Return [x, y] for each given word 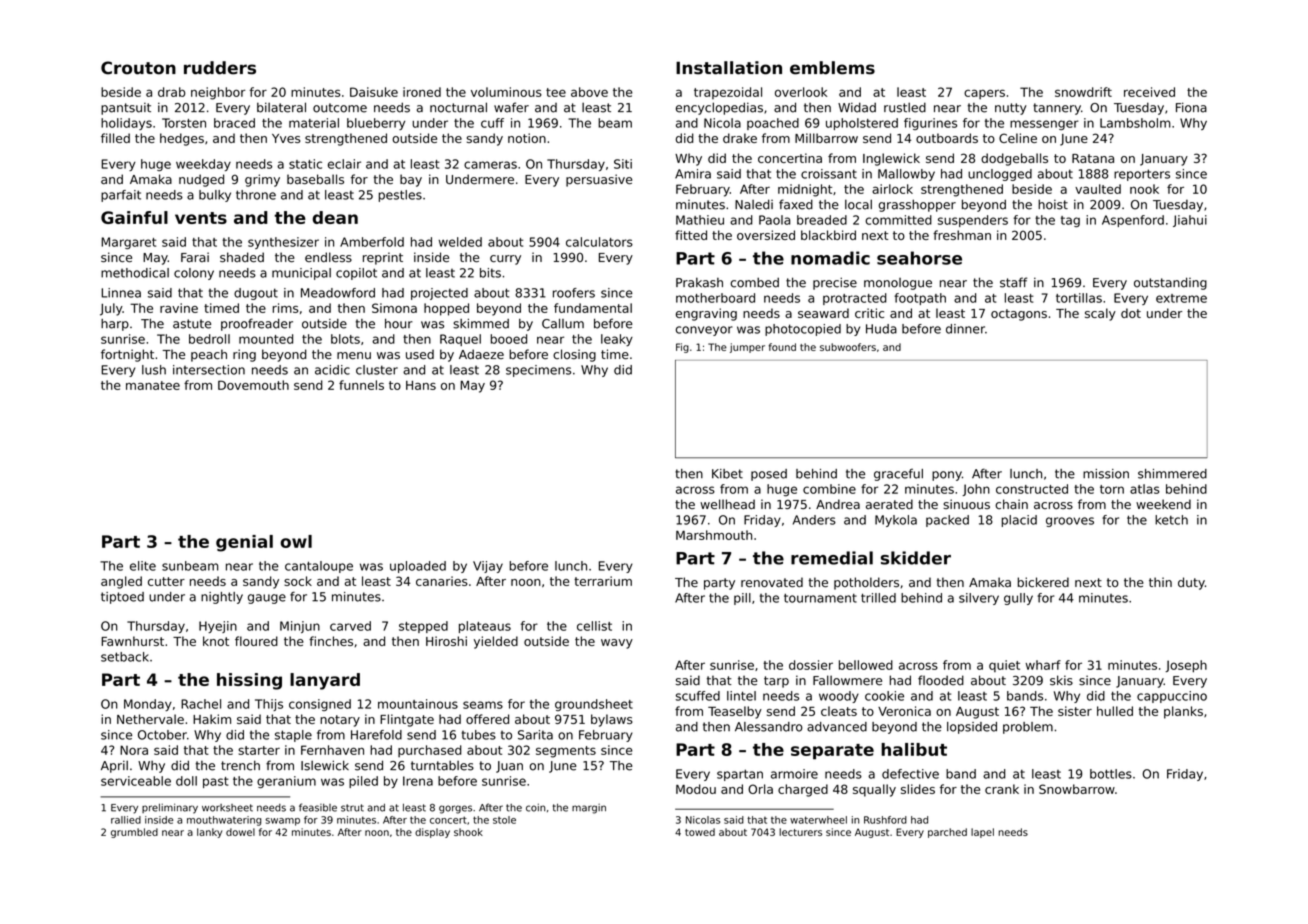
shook [468, 832]
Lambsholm [1135, 123]
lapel [982, 833]
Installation [729, 68]
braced [234, 123]
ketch [1171, 520]
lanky [209, 833]
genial [244, 543]
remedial [832, 558]
